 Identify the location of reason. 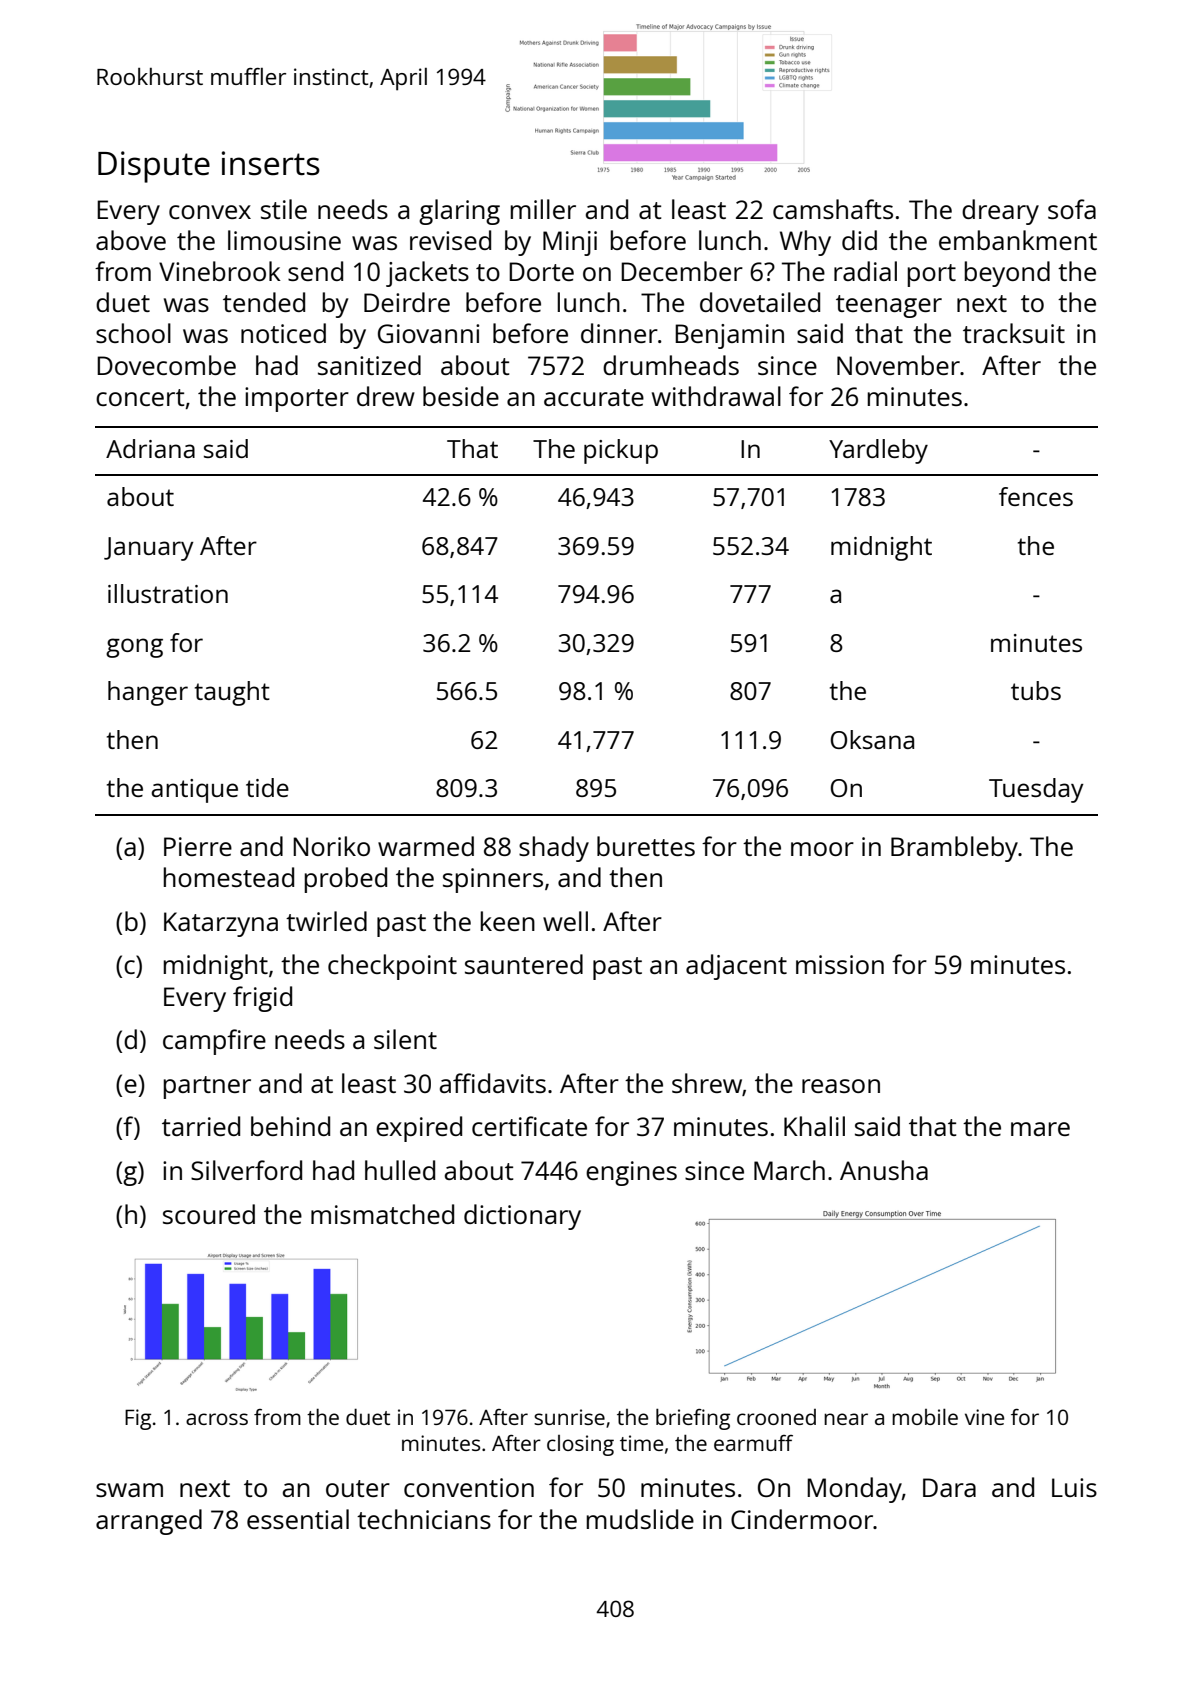
(841, 1086).
